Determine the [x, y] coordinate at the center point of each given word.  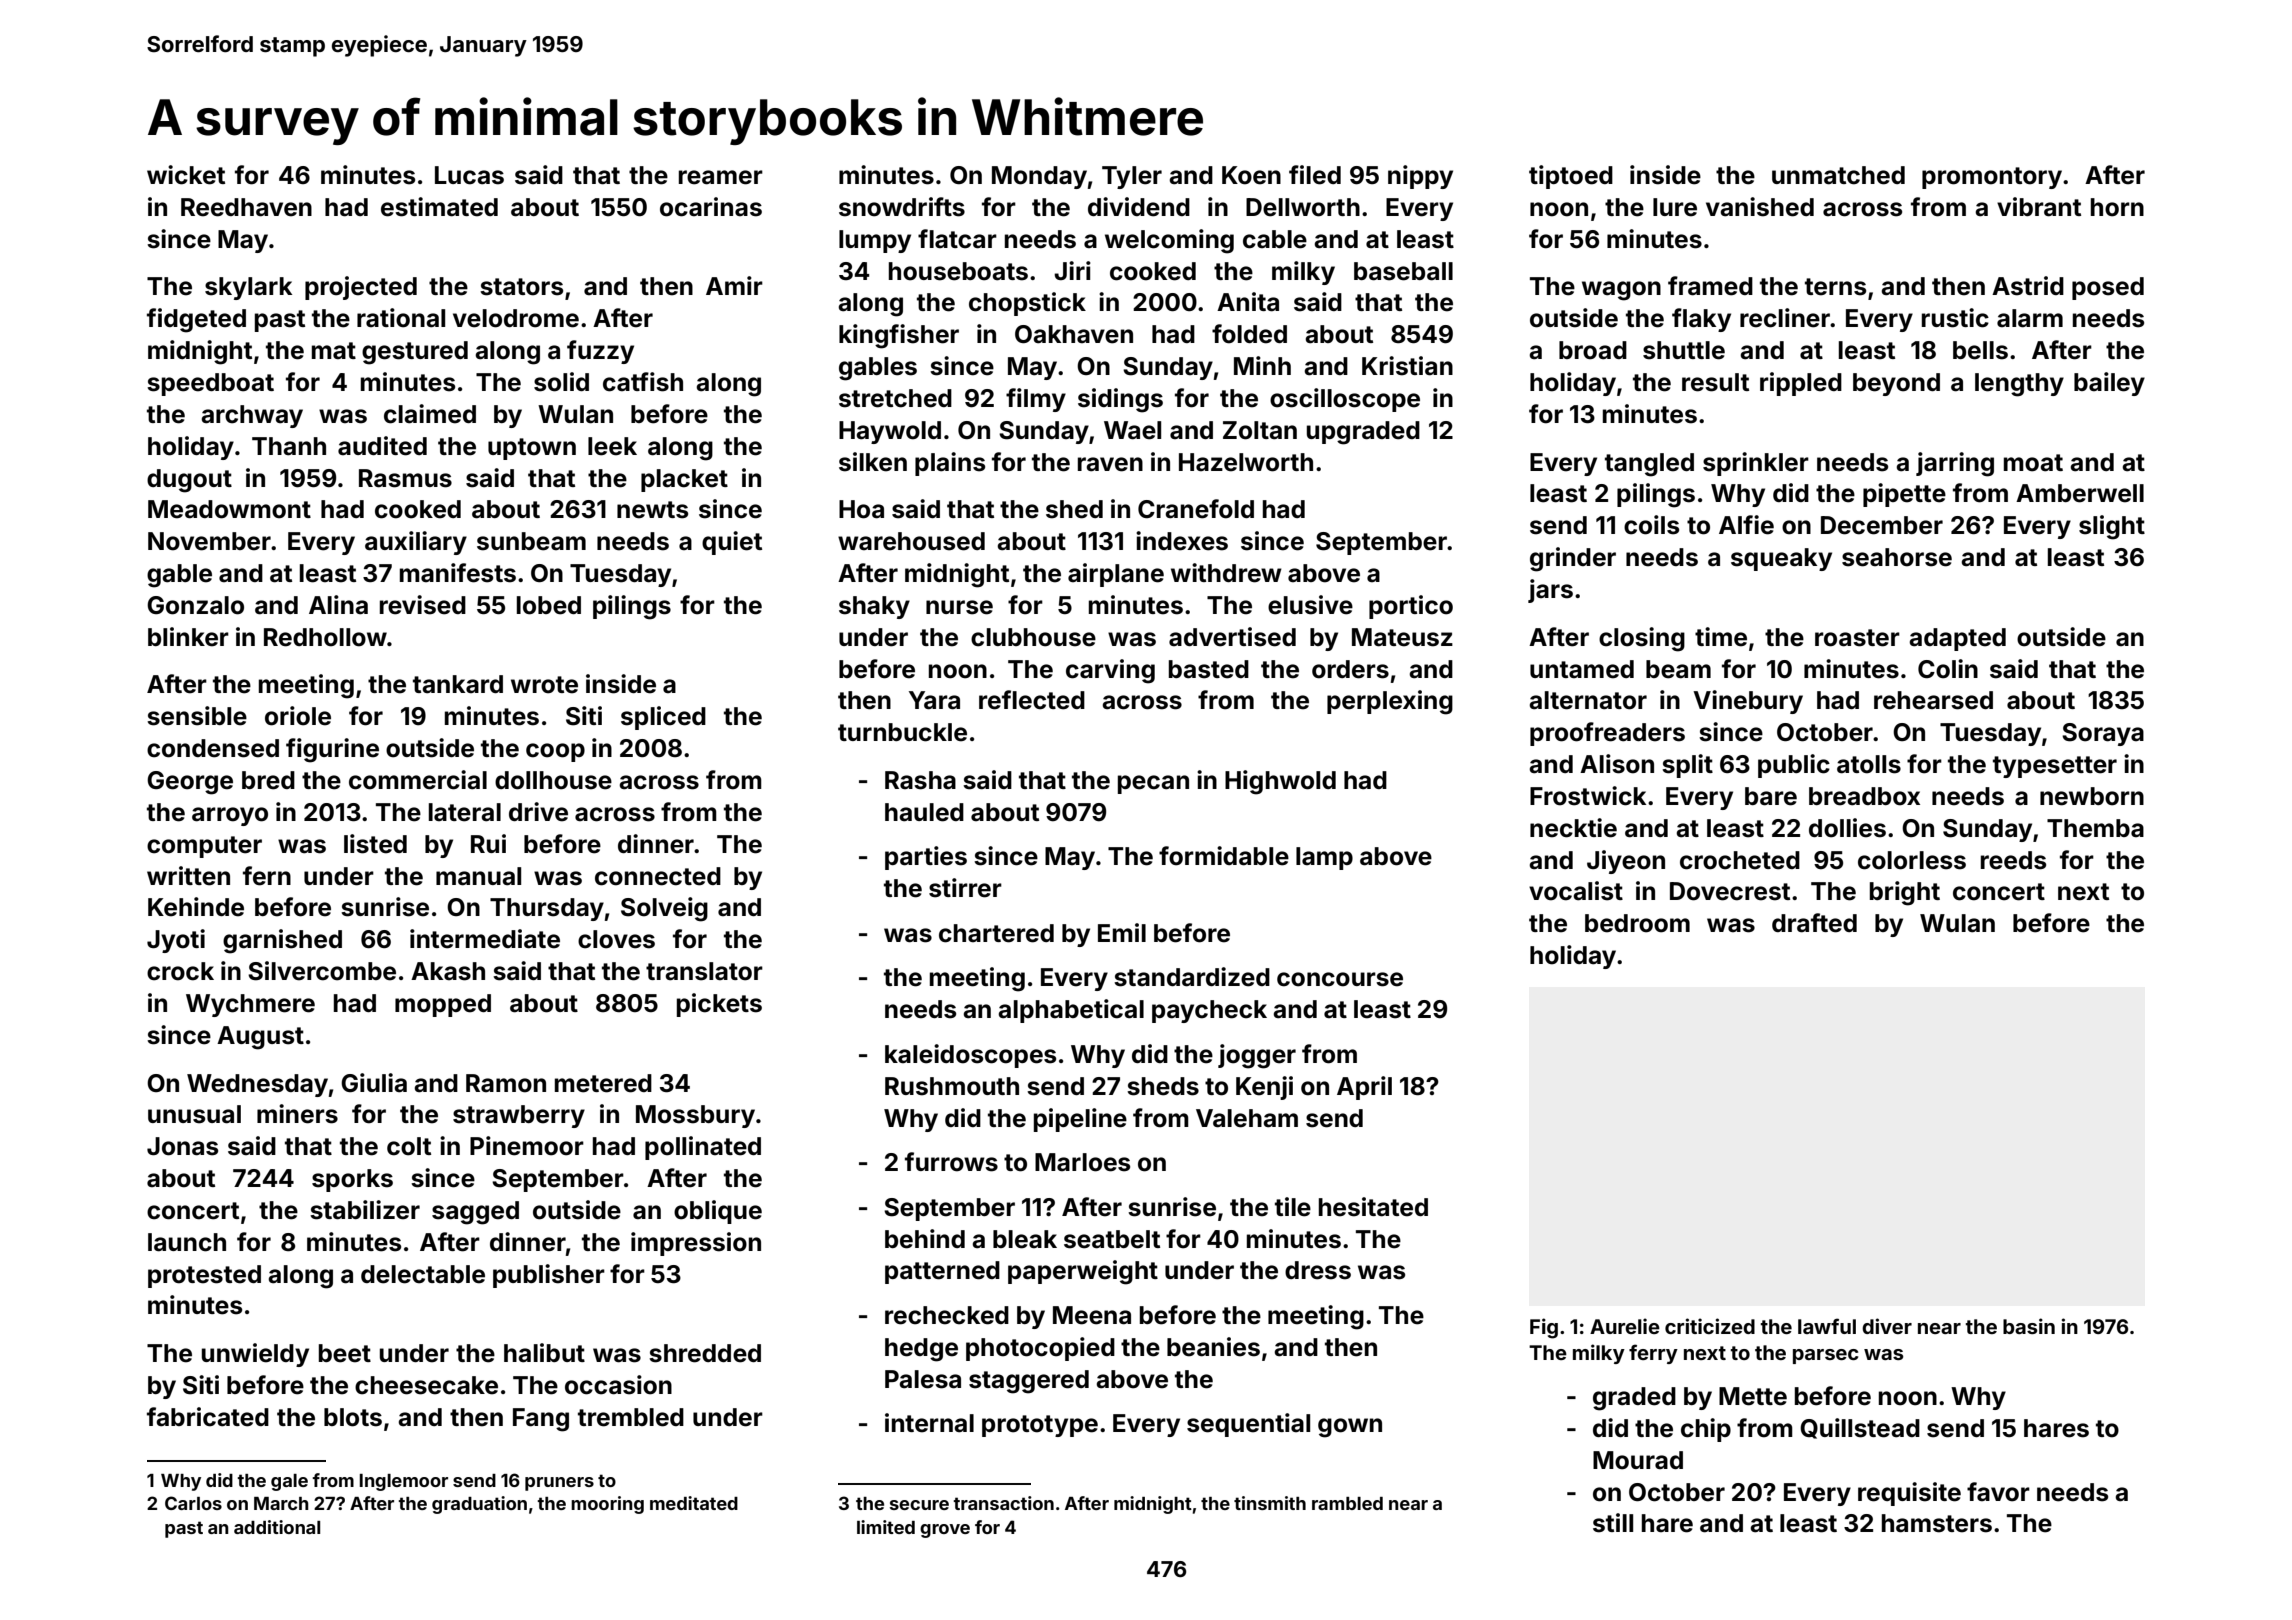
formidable [1224, 856]
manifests [458, 573]
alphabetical [1071, 1011]
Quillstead [1860, 1428]
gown [1350, 1428]
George [190, 783]
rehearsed [1933, 700]
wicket [186, 175]
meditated [694, 1503]
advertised [1232, 637]
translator [704, 971]
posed [2108, 288]
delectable [423, 1274]
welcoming [1169, 241]
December [1882, 525]
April [1364, 1088]
